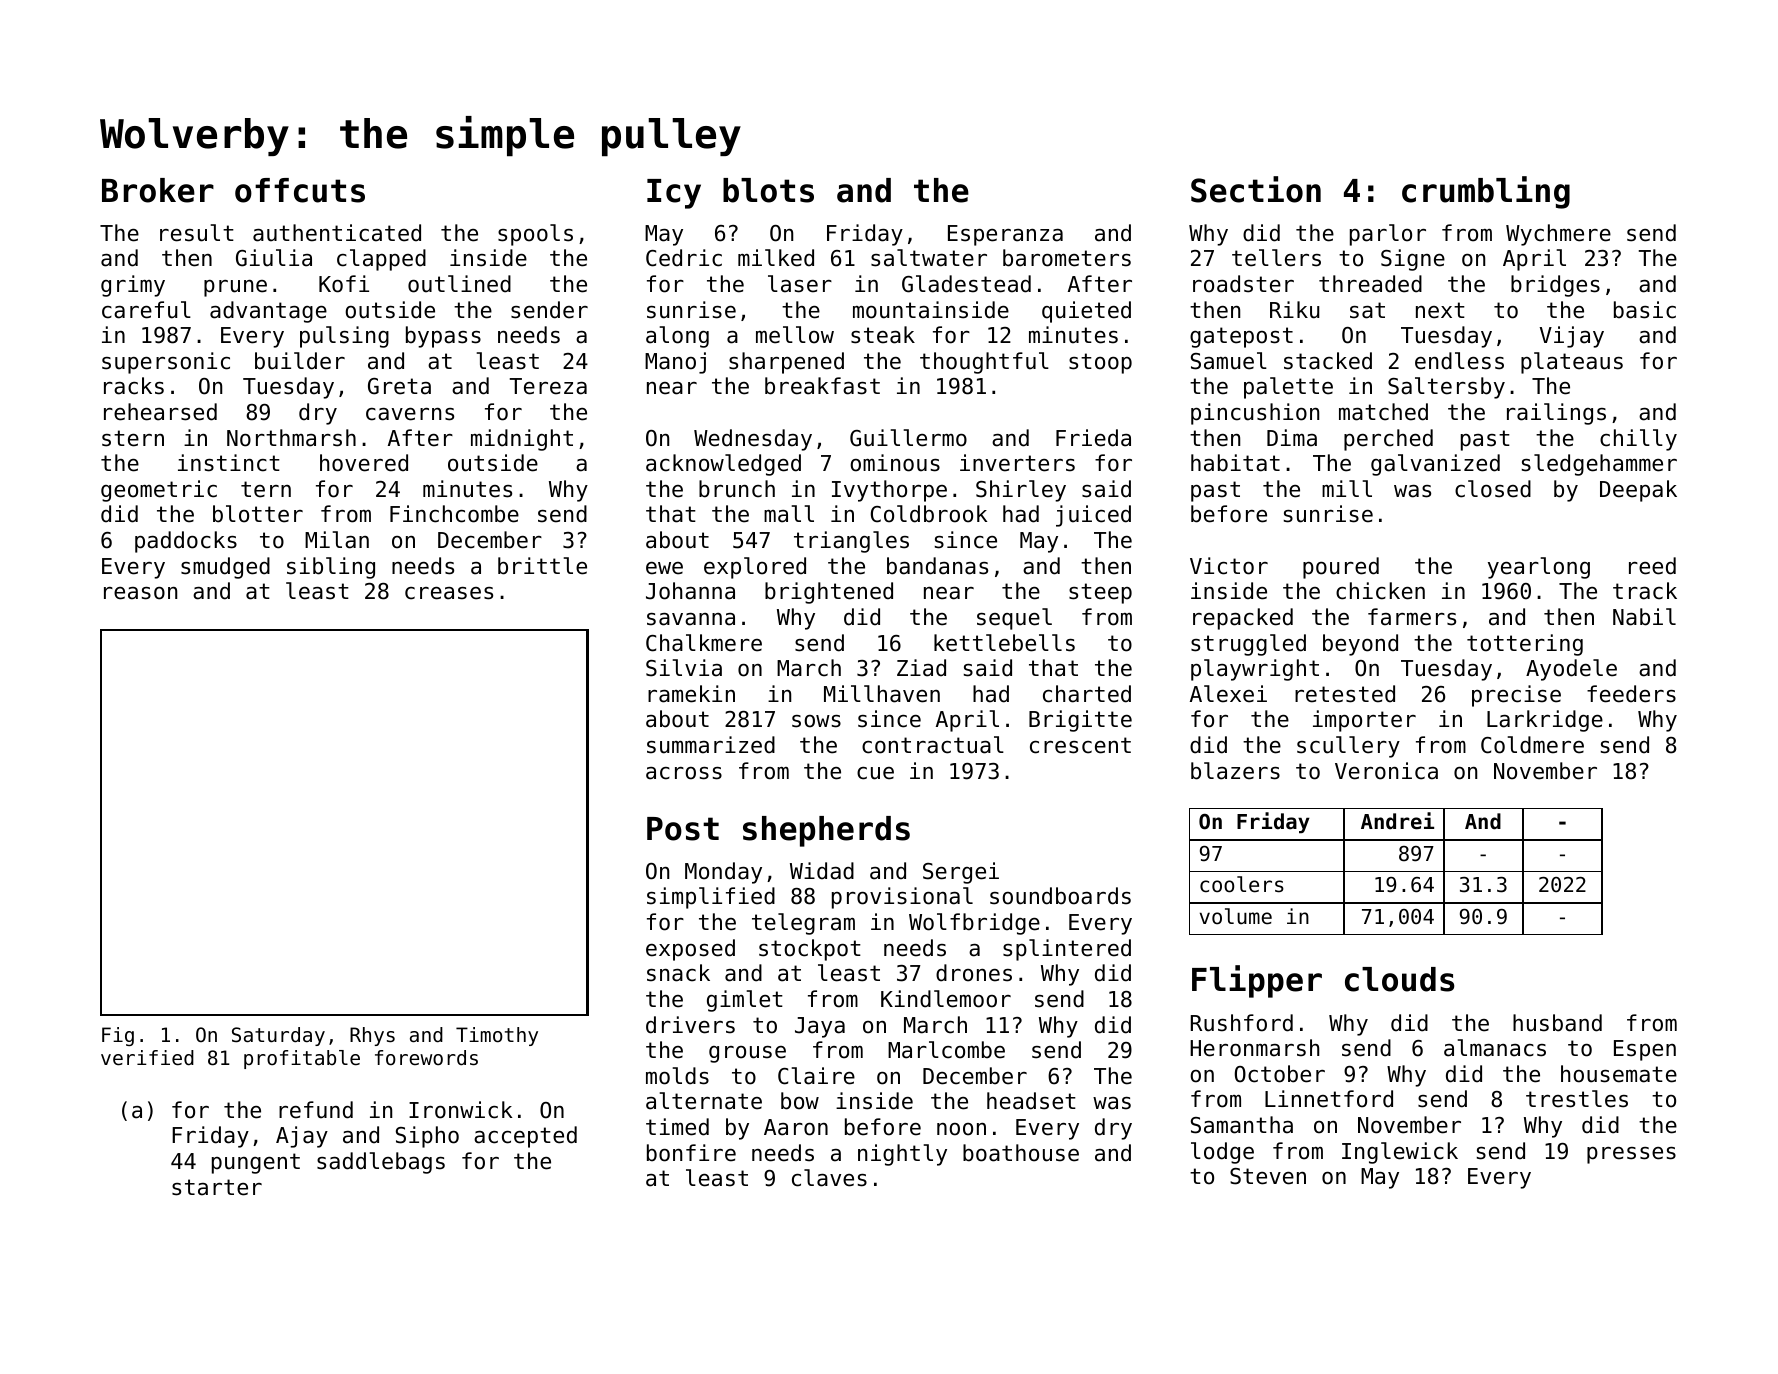 The image size is (1778, 1374). I want to click on crumbling, so click(1486, 192).
